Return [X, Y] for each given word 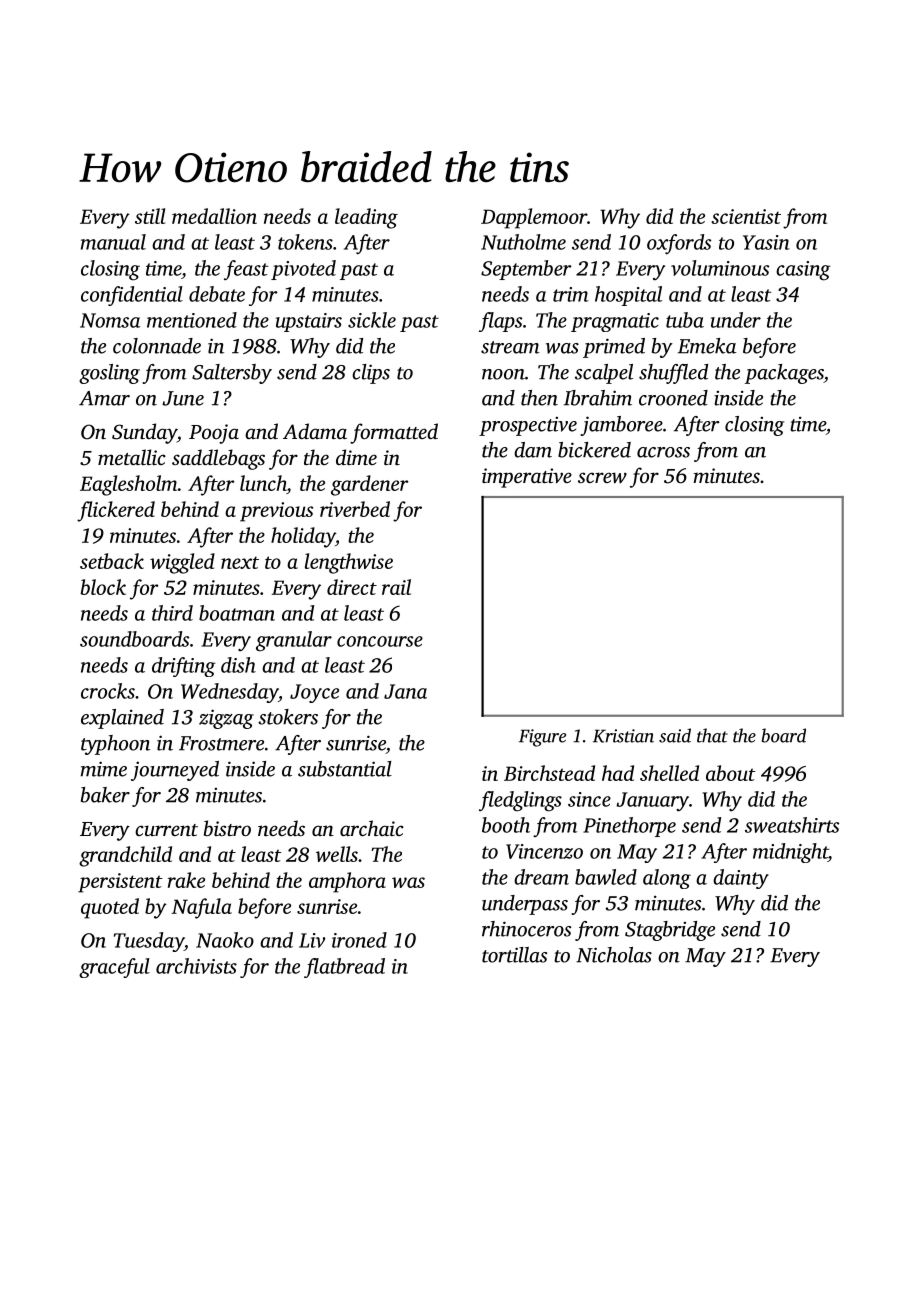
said [675, 735]
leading [366, 218]
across [663, 452]
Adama [315, 431]
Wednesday [229, 693]
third [172, 613]
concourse [380, 641]
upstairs [309, 322]
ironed [359, 940]
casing [803, 271]
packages [784, 374]
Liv [312, 940]
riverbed [355, 509]
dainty [741, 879]
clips [371, 374]
